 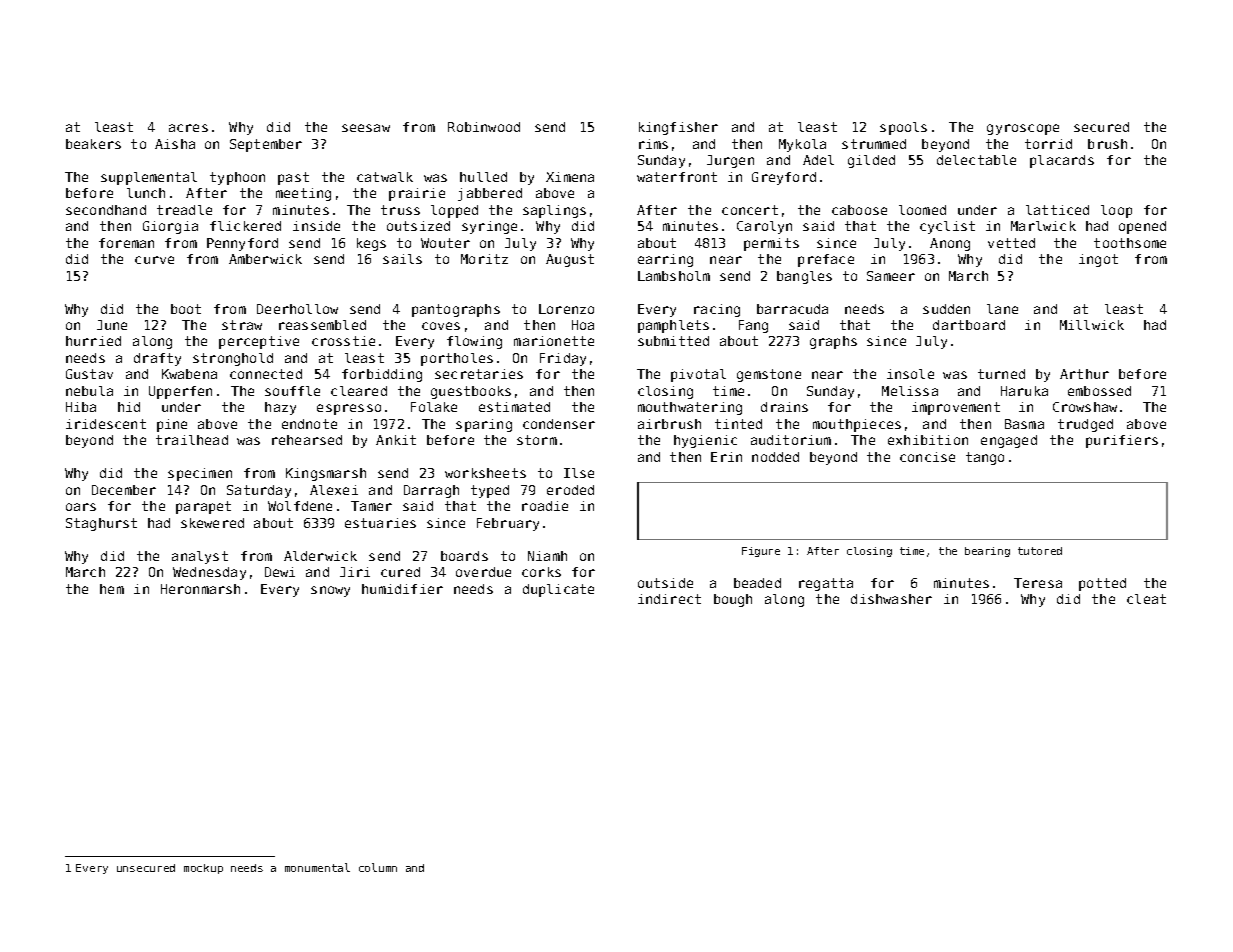 What do you see at coordinates (203, 869) in the screenshot?
I see `mockup` at bounding box center [203, 869].
